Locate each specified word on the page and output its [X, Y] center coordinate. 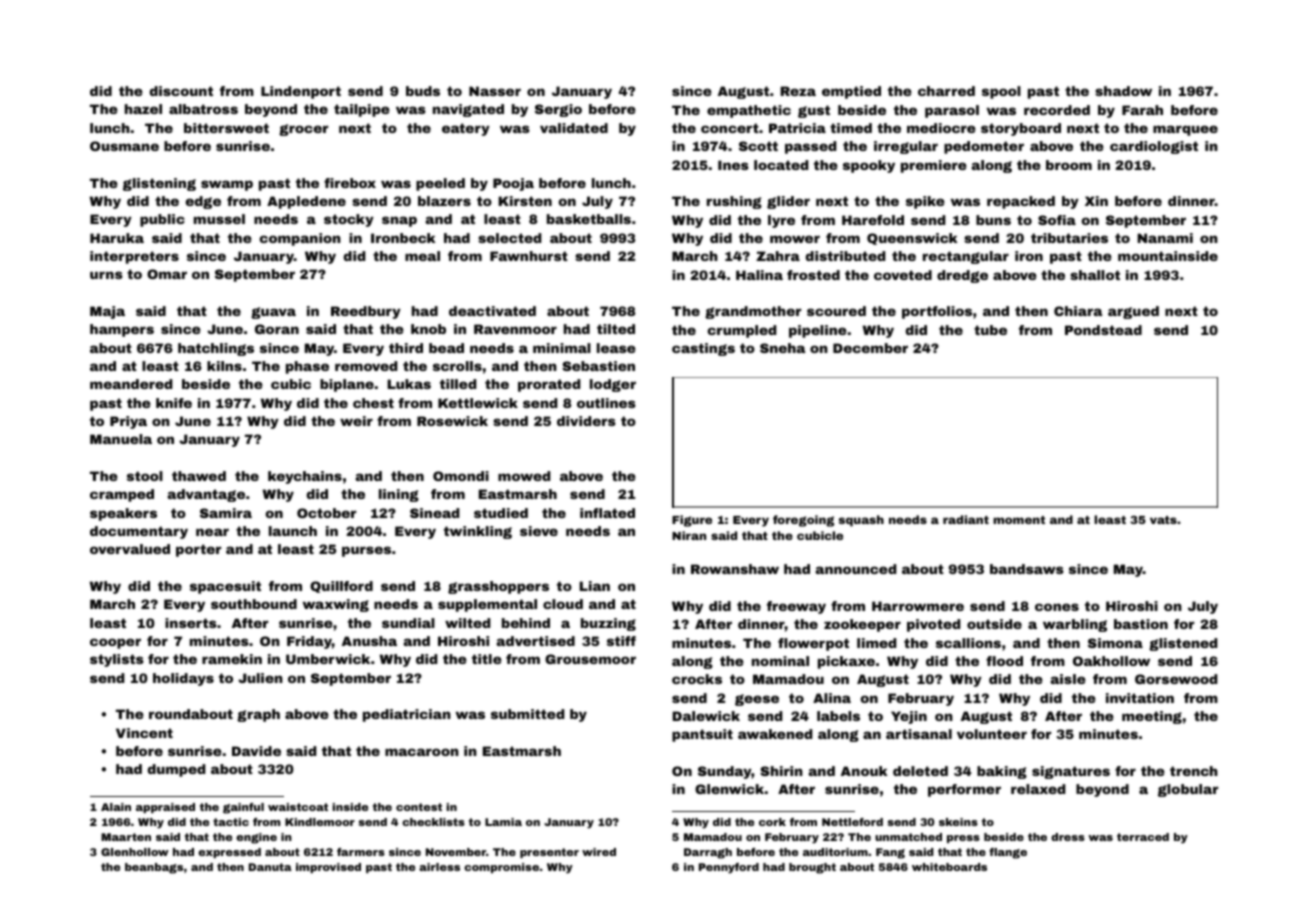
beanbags [154, 868]
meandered [131, 384]
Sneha [782, 348]
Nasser [495, 91]
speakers [123, 514]
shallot [1095, 275]
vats [1163, 520]
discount [181, 91]
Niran [689, 535]
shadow [1123, 91]
